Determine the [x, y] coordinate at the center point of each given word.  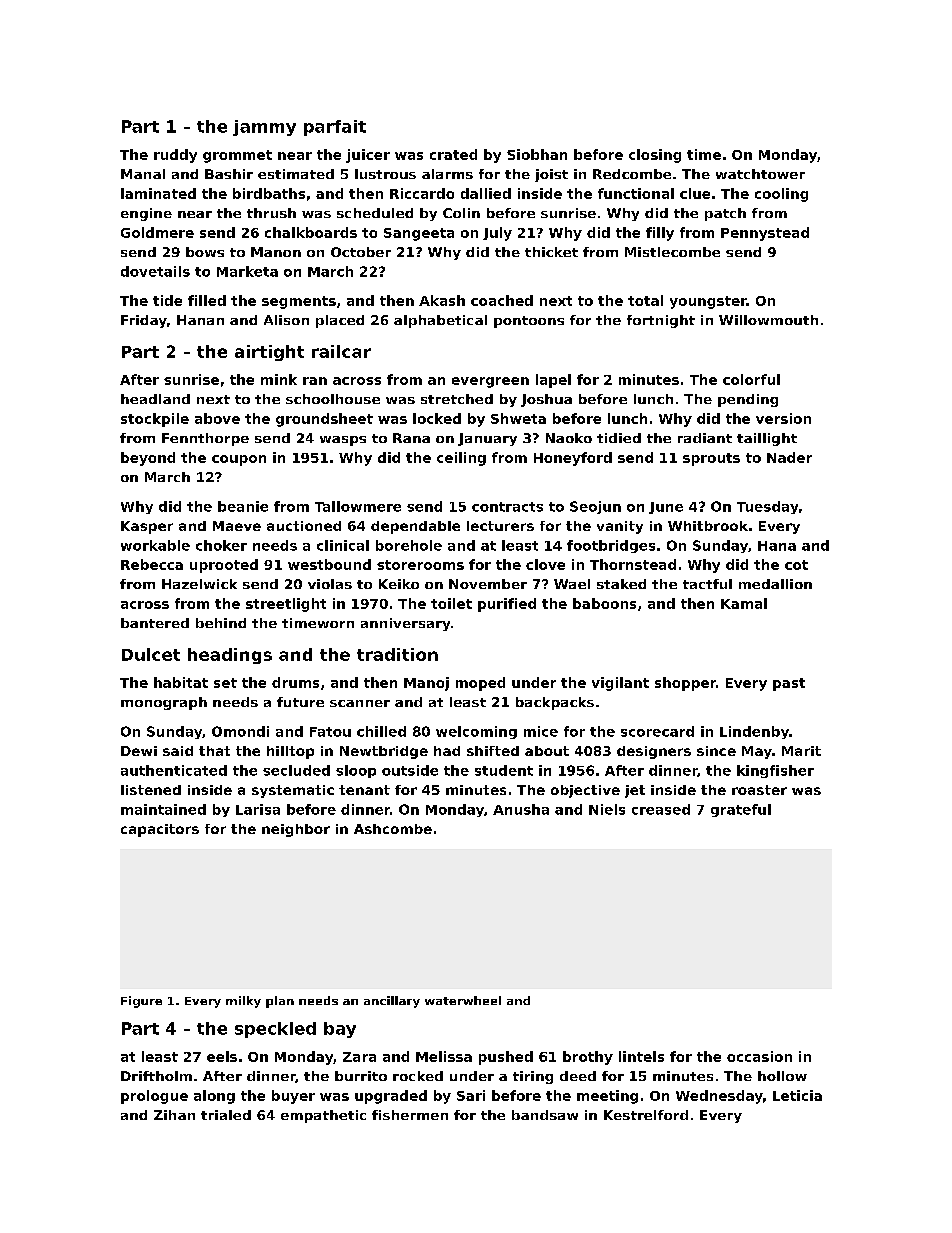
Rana [411, 438]
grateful [741, 810]
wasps [343, 441]
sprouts [711, 459]
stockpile [155, 420]
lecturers [500, 526]
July [497, 234]
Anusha [521, 809]
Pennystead [765, 234]
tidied [619, 438]
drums [295, 682]
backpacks [555, 703]
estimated [296, 174]
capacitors [160, 830]
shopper [685, 684]
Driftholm [156, 1076]
